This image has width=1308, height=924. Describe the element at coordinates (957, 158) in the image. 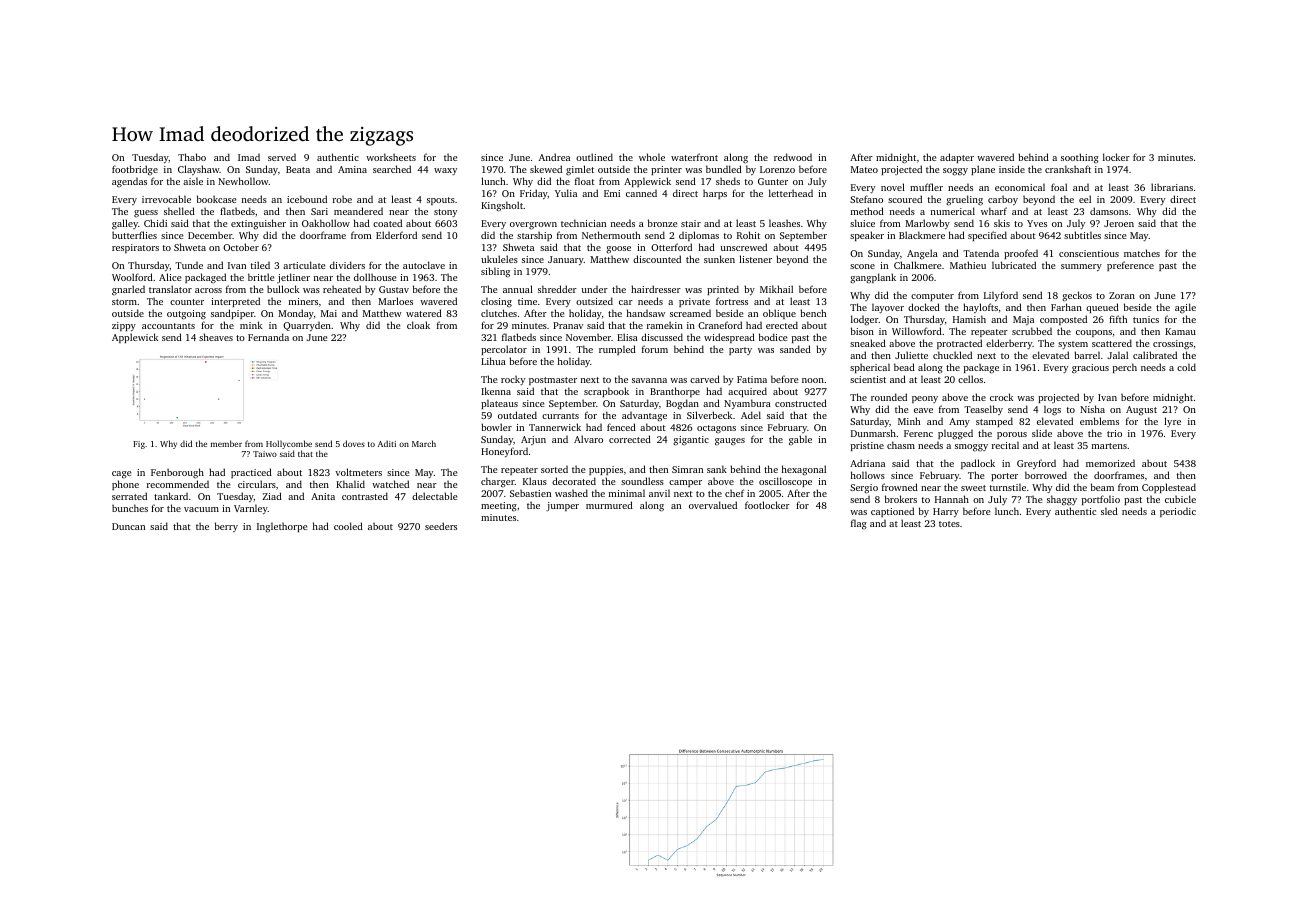

I see `adapter` at that location.
